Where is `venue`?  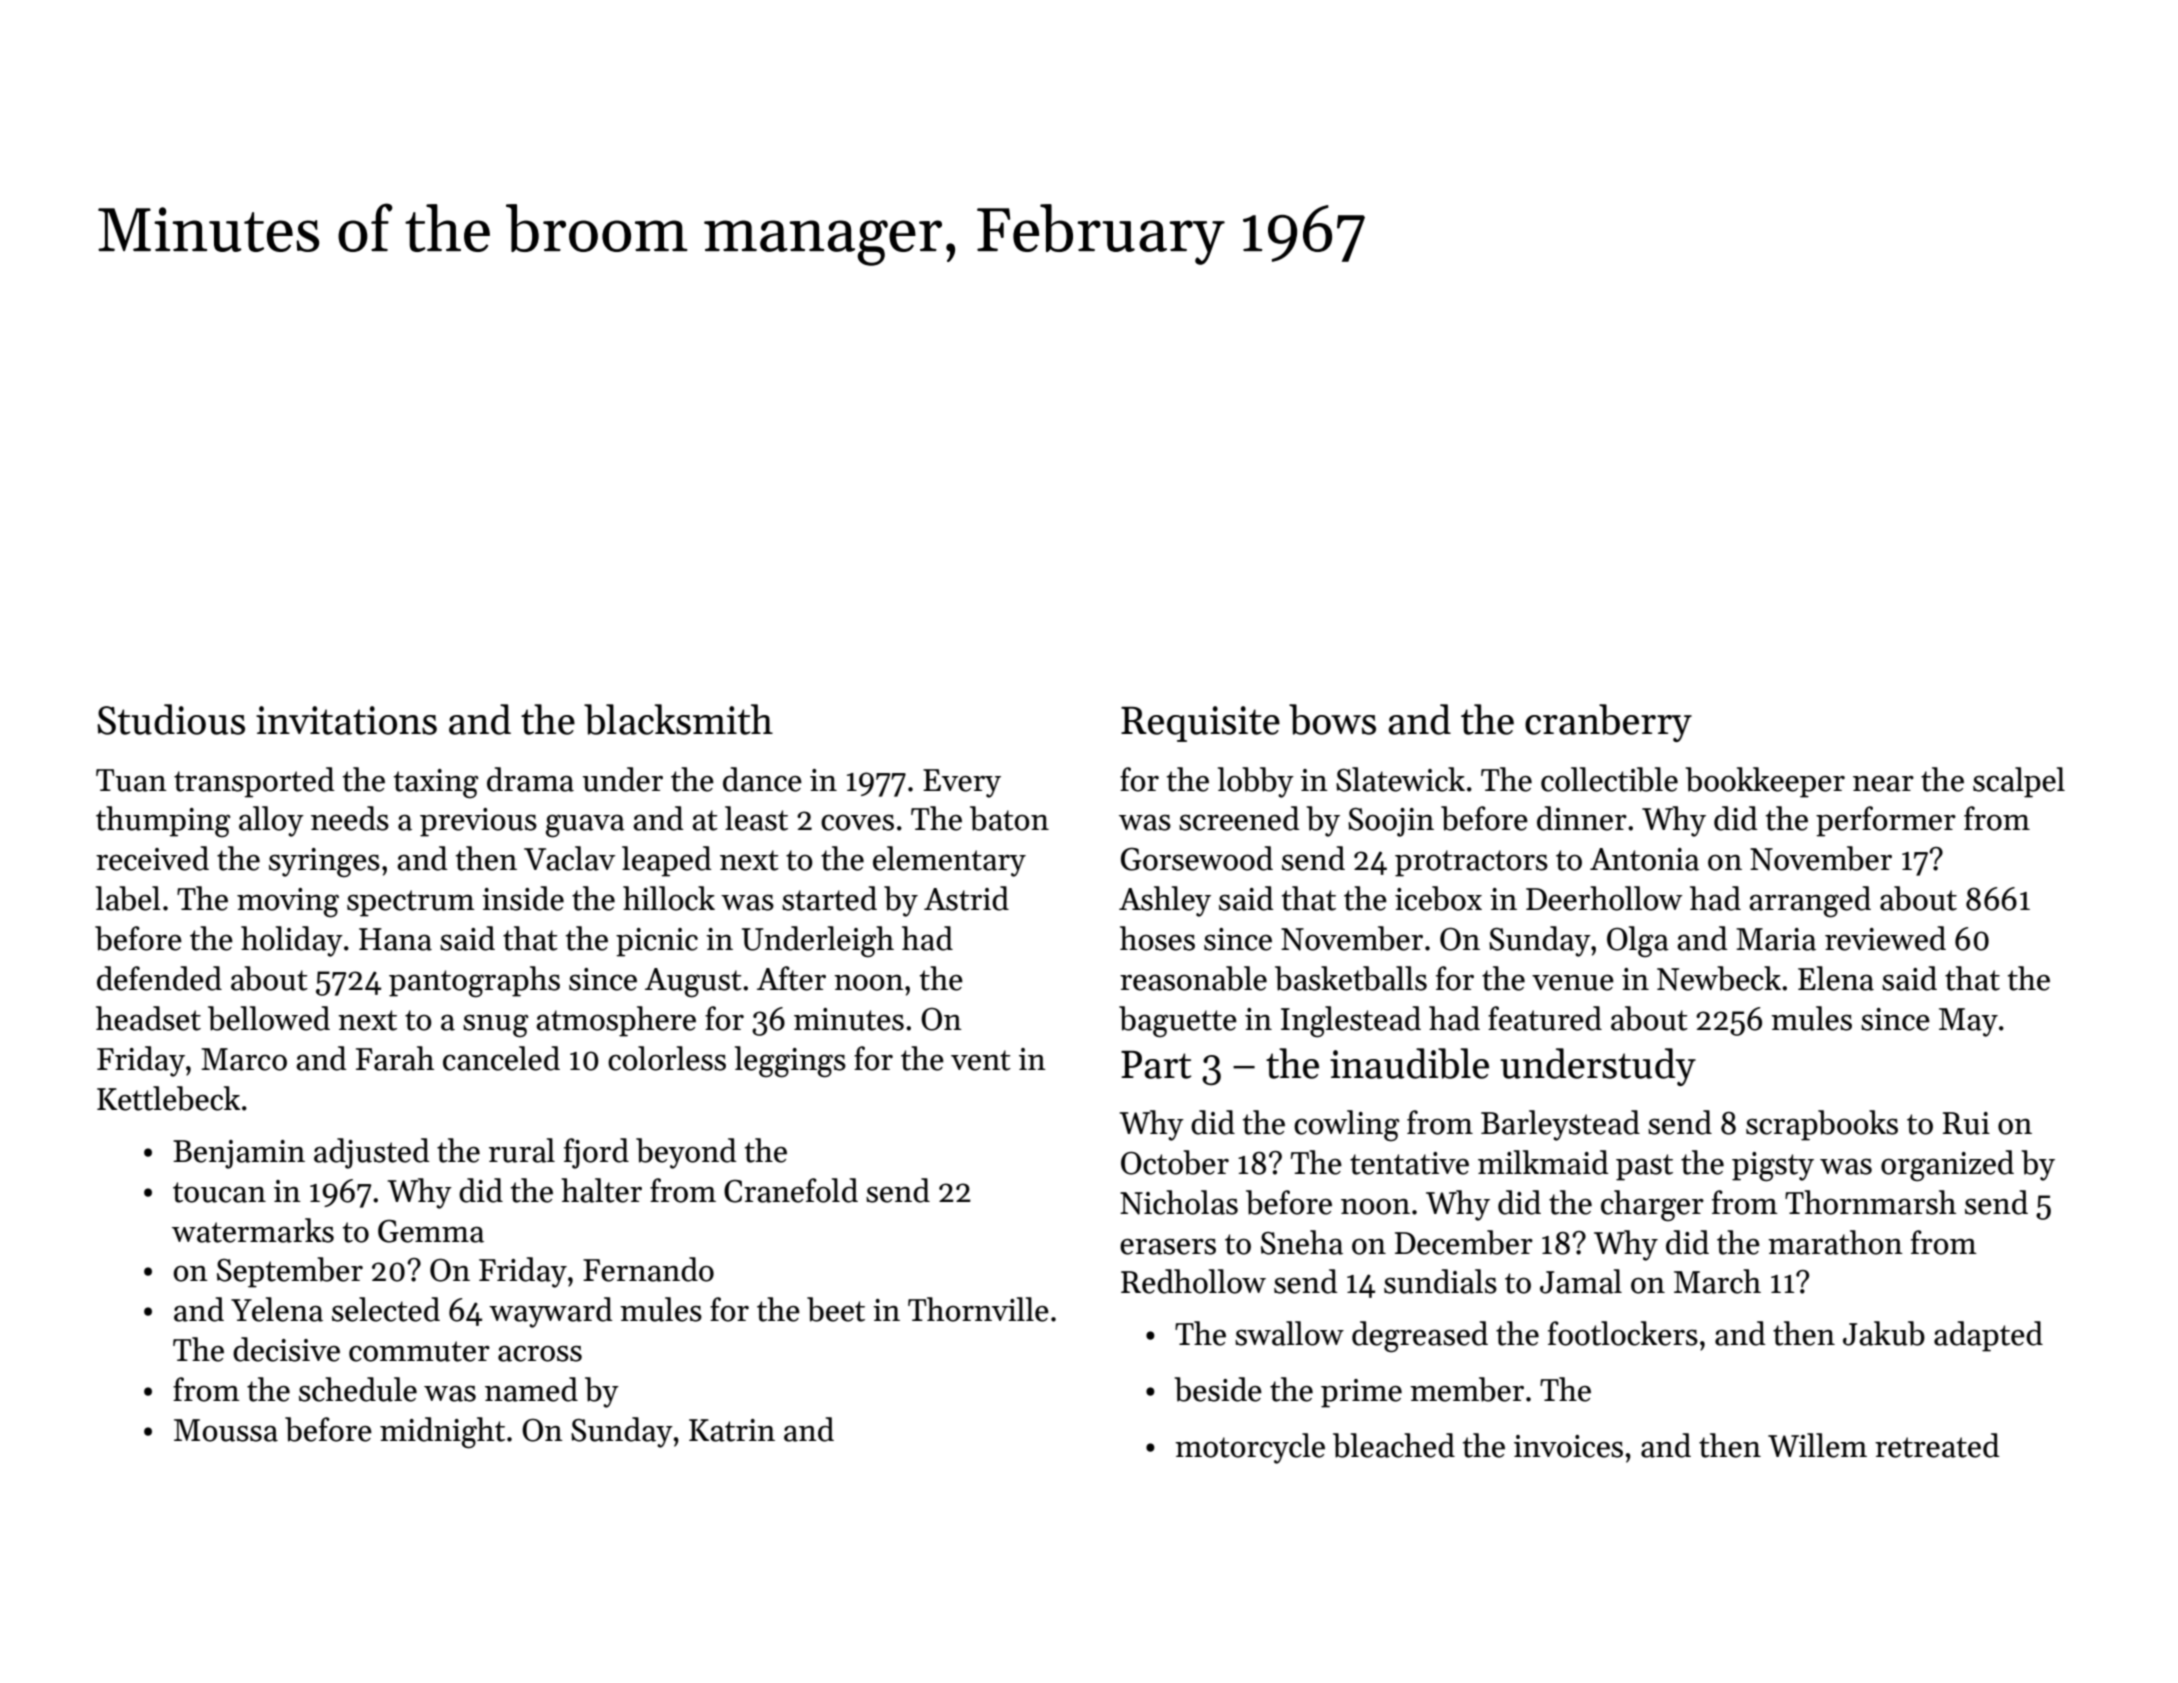 venue is located at coordinates (1573, 983).
